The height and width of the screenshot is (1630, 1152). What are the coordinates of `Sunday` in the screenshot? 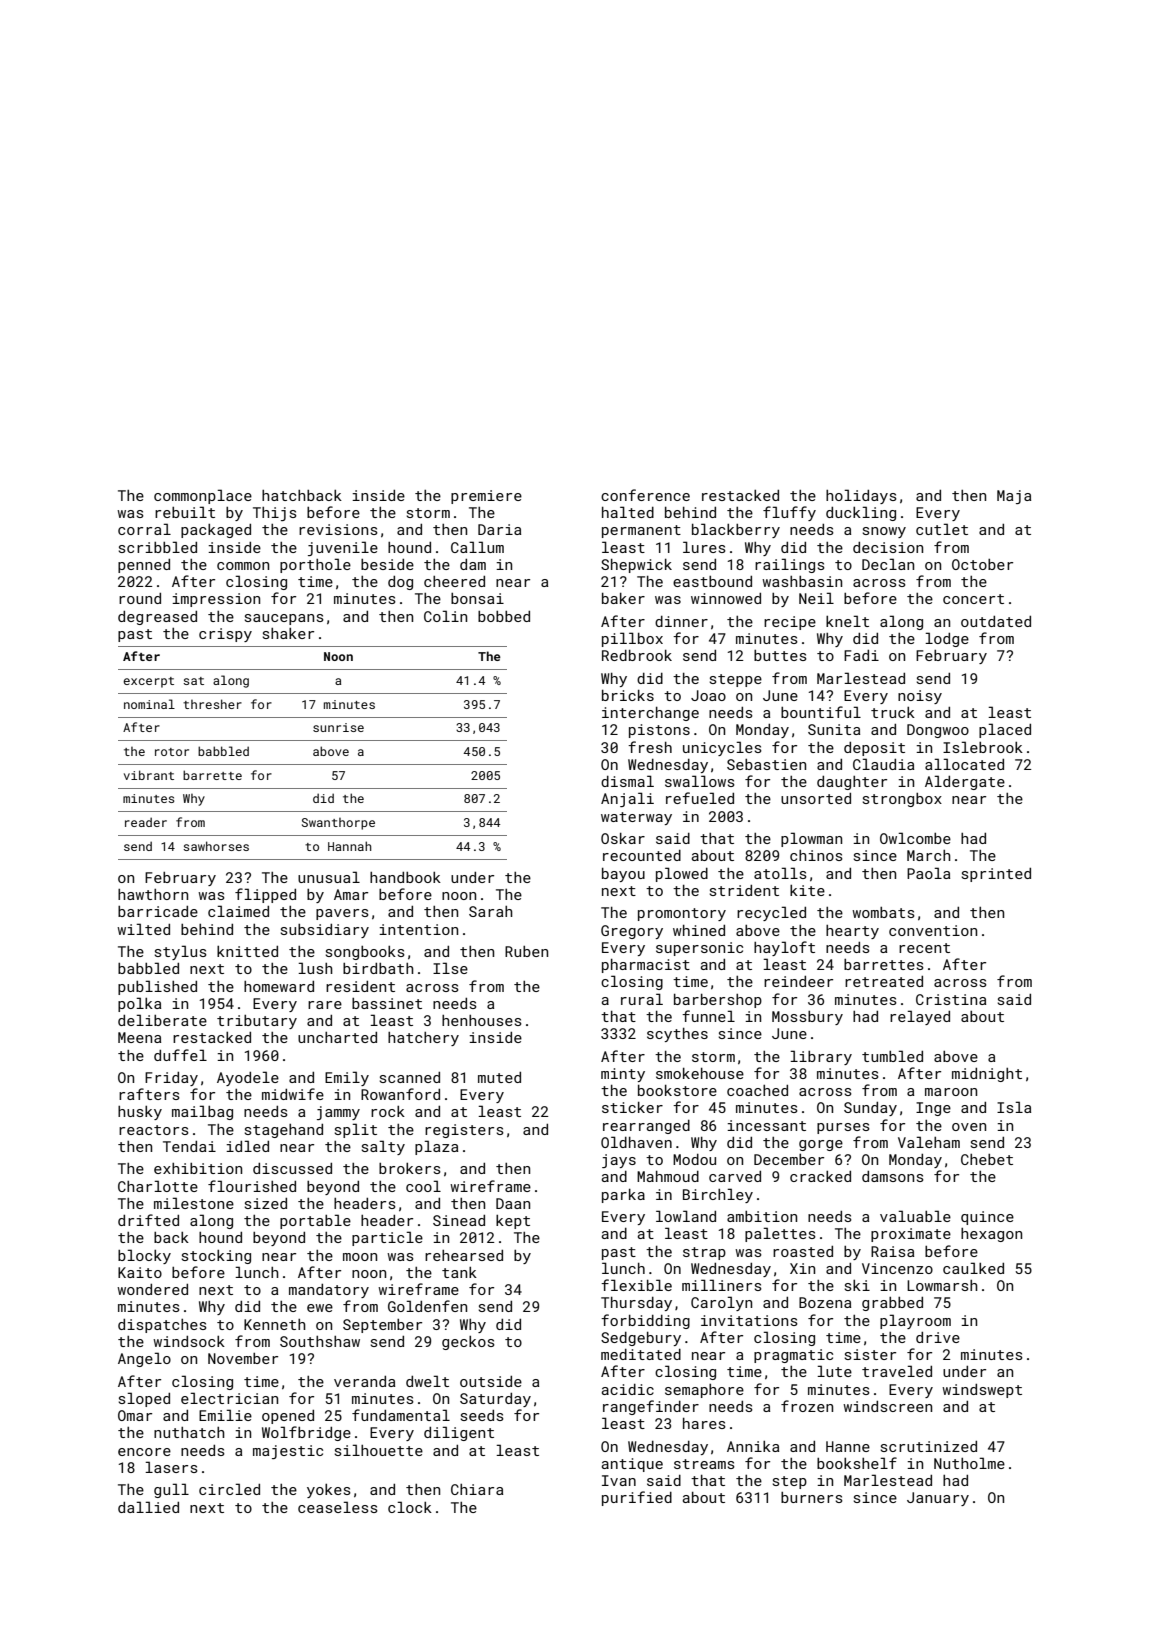 It's located at (870, 1109).
